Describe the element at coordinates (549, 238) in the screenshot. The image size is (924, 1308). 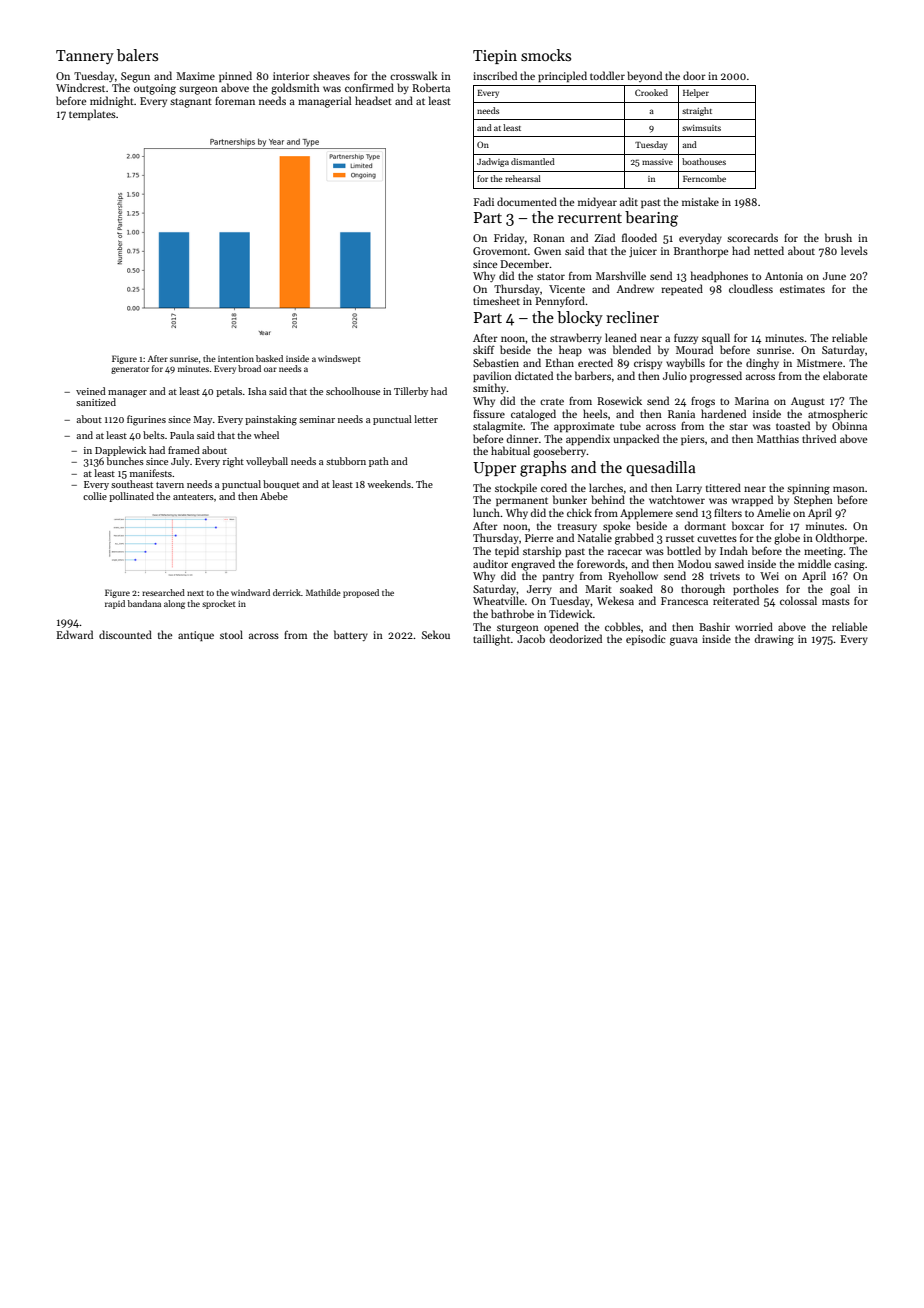
I see `Ronan` at that location.
